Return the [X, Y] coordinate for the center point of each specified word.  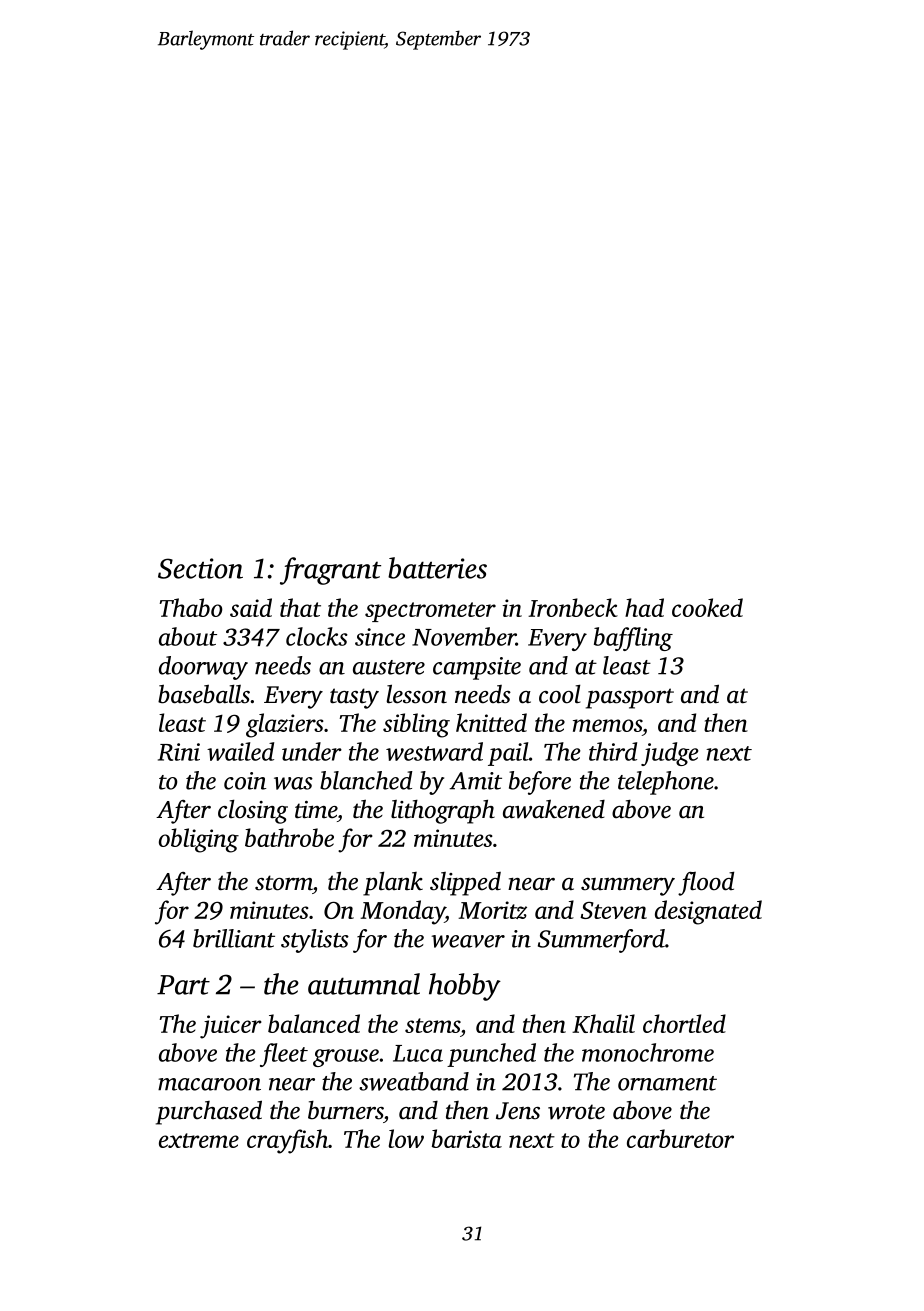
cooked [707, 607]
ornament [667, 1083]
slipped [465, 884]
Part [183, 985]
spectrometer [430, 612]
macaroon [209, 1084]
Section [200, 568]
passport [630, 698]
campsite [477, 668]
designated [708, 912]
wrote [576, 1112]
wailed [240, 751]
